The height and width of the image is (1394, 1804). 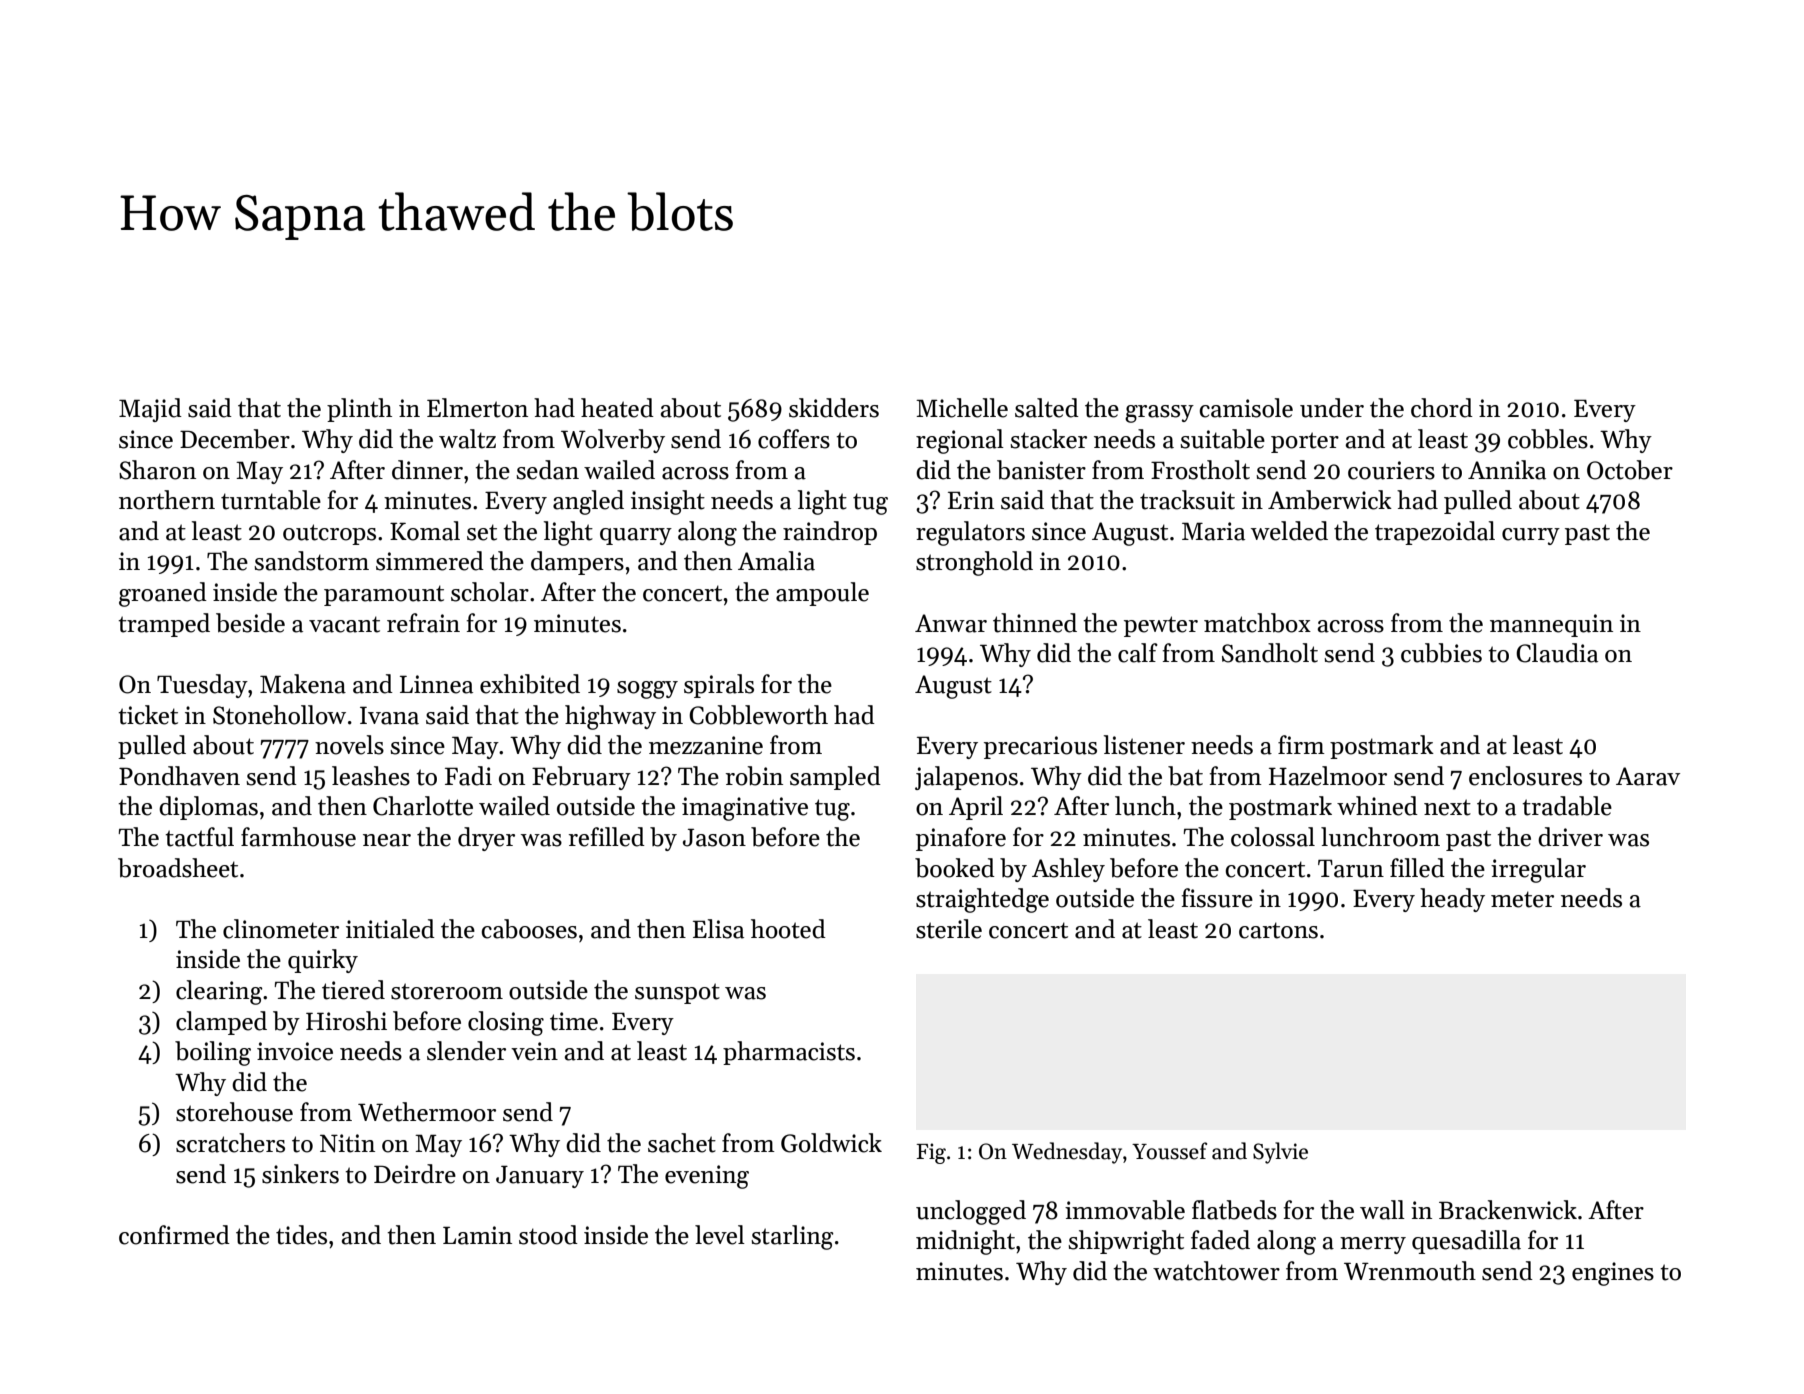 I want to click on leashes, so click(x=371, y=776).
